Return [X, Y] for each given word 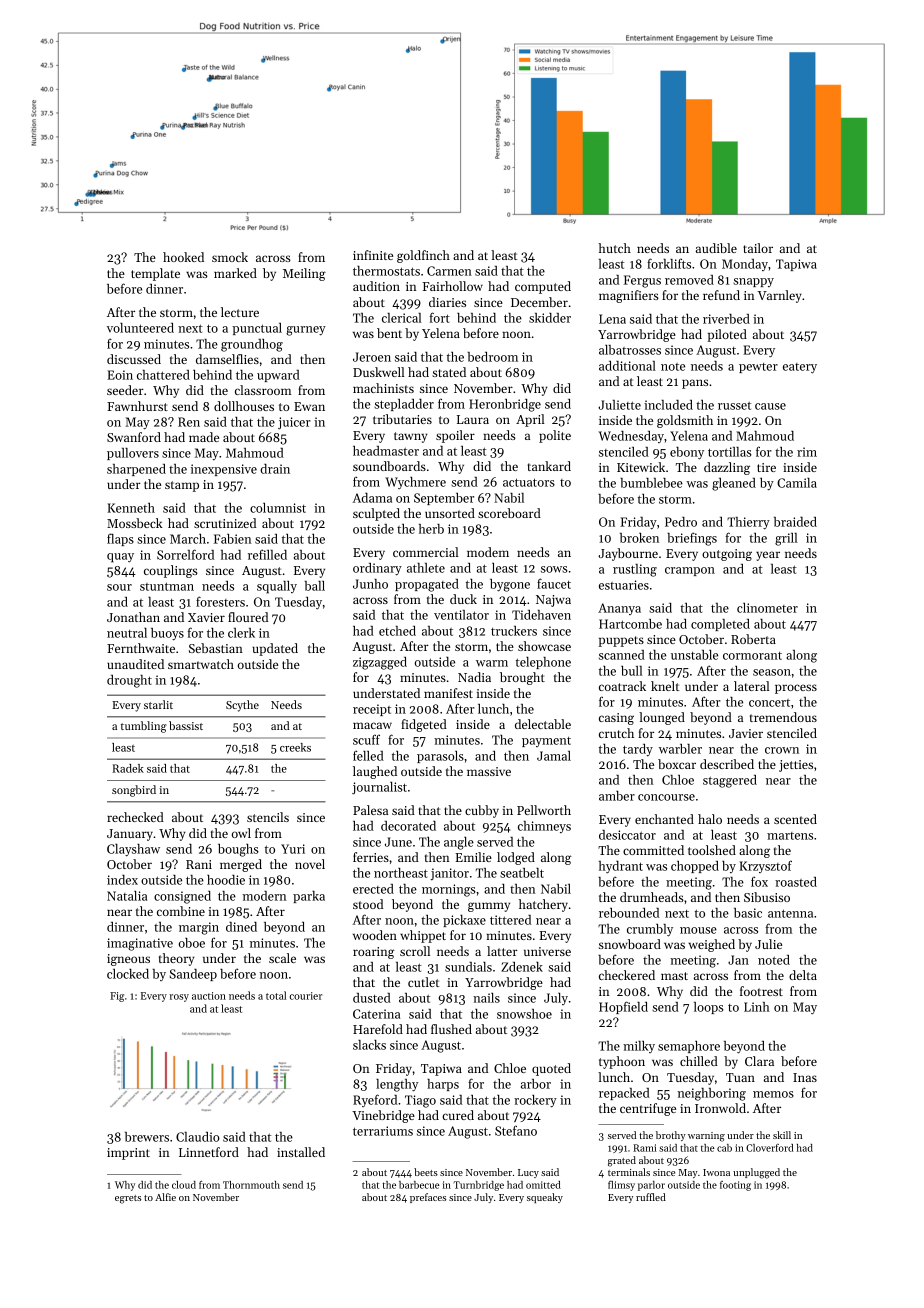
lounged [662, 718]
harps [443, 1085]
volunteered [140, 328]
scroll [415, 951]
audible [716, 248]
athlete [426, 568]
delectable [543, 724]
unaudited [135, 664]
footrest [761, 991]
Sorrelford [185, 554]
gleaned [734, 484]
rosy [179, 998]
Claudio [198, 1137]
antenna [790, 913]
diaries [447, 302]
